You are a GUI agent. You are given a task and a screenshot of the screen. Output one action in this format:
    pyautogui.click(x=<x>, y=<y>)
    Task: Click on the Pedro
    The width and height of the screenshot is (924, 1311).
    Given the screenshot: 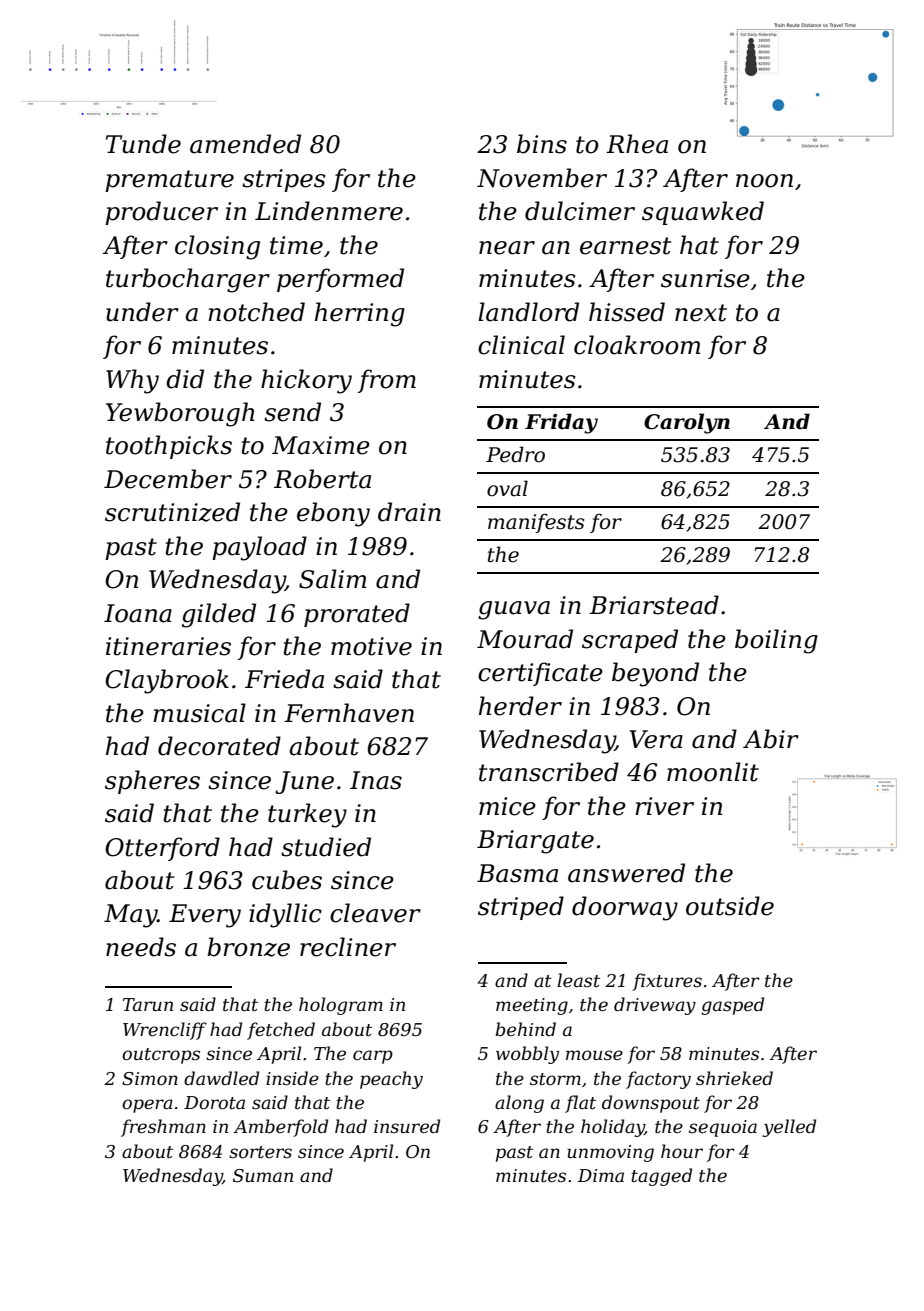 What is the action you would take?
    pyautogui.click(x=515, y=454)
